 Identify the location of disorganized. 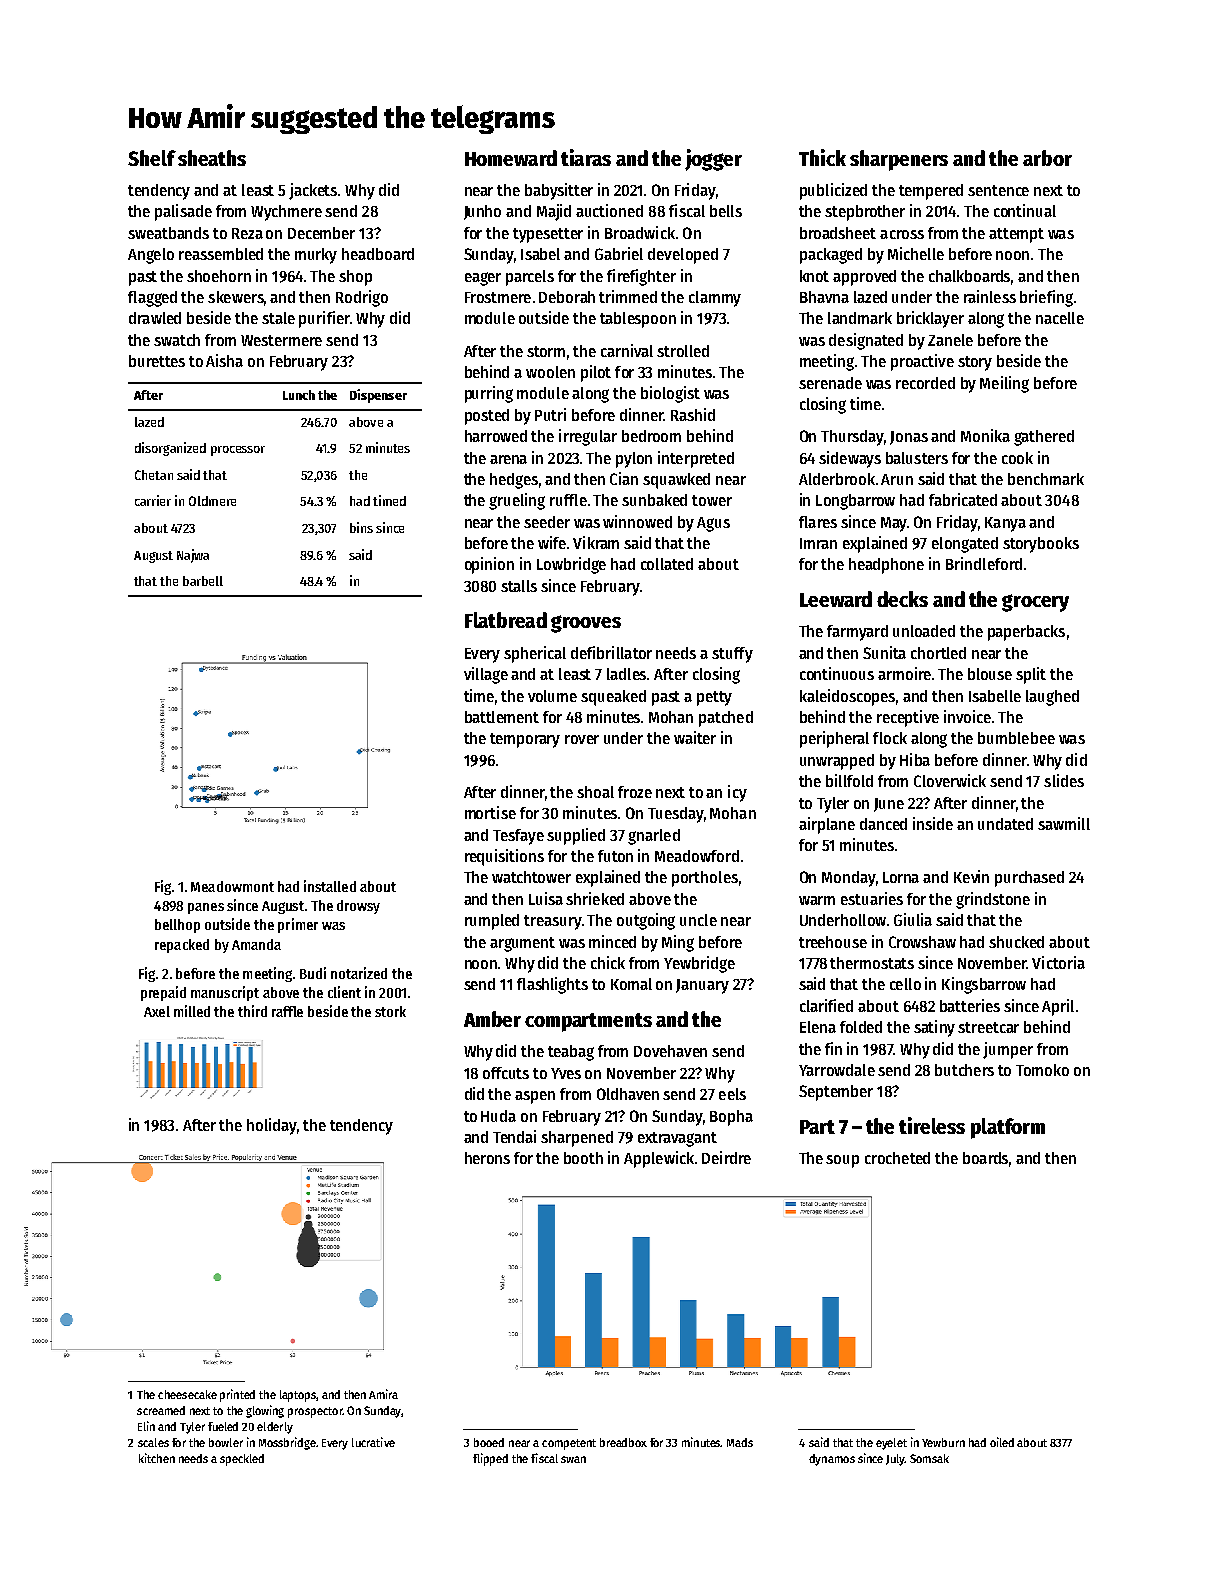
(170, 449).
